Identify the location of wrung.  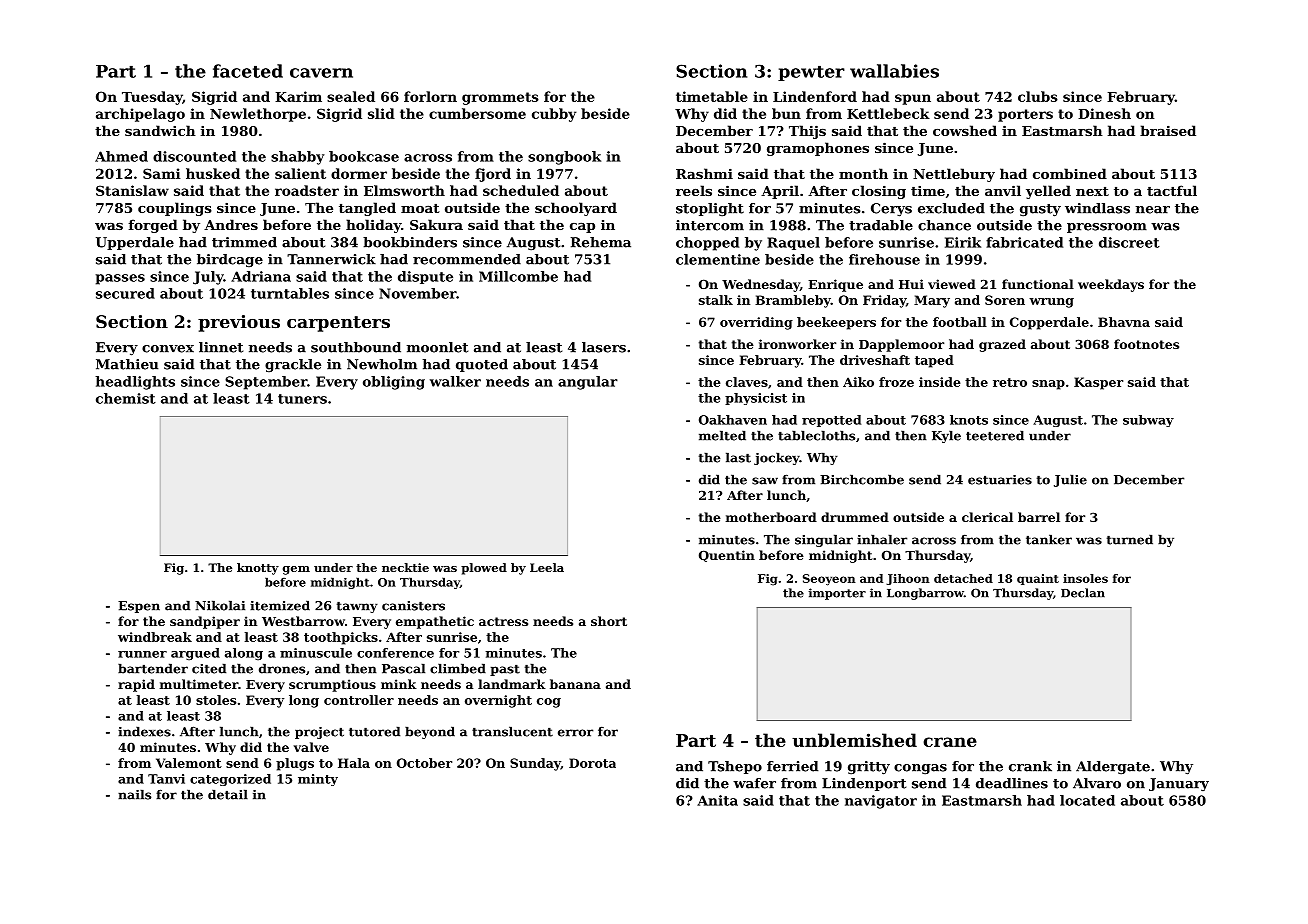
(1051, 303).
